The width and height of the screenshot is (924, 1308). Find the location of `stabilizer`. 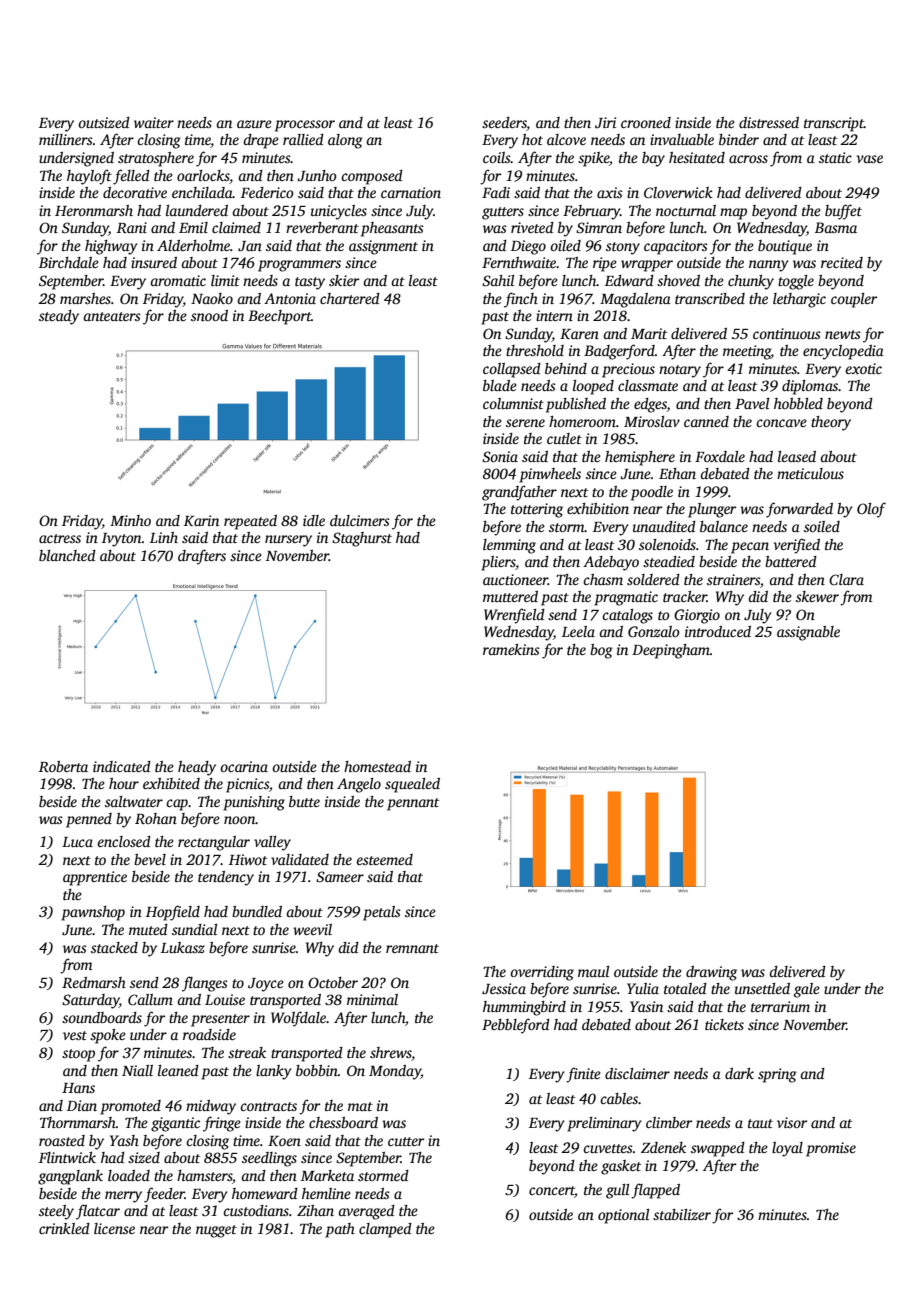

stabilizer is located at coordinates (682, 1214).
